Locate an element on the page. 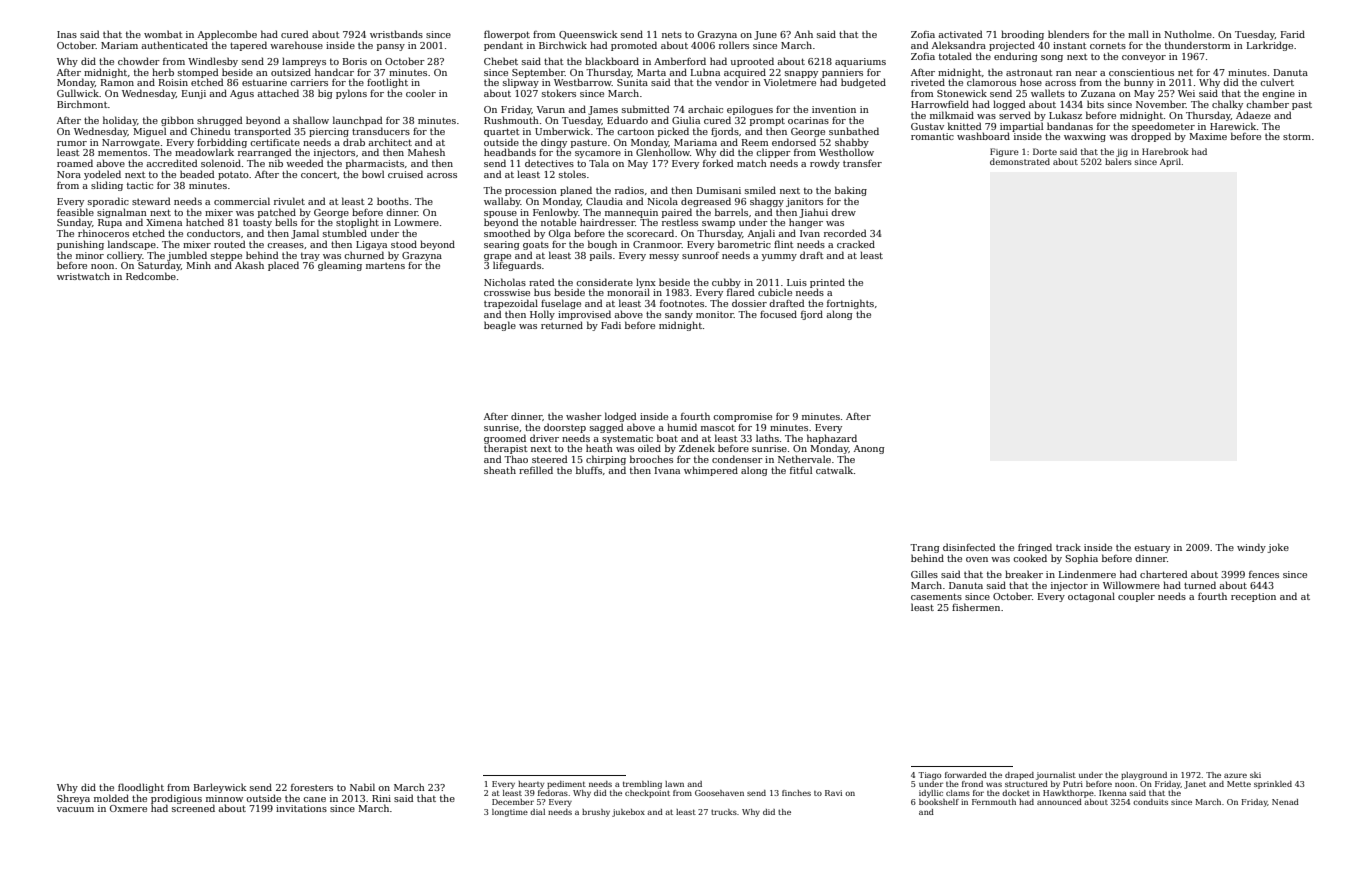  refilled is located at coordinates (536, 470).
